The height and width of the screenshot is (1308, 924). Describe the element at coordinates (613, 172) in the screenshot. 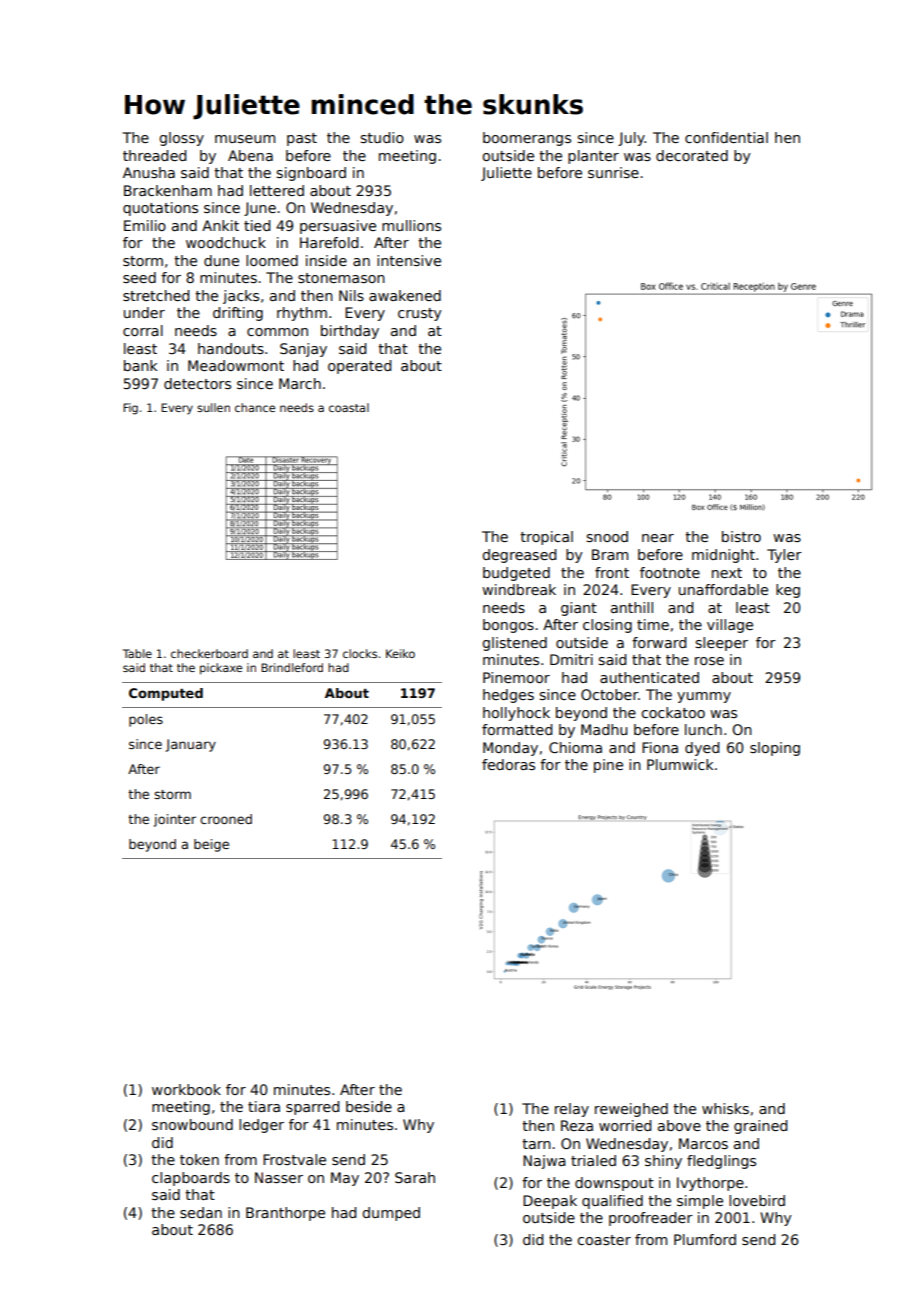

I see `sunrise` at that location.
